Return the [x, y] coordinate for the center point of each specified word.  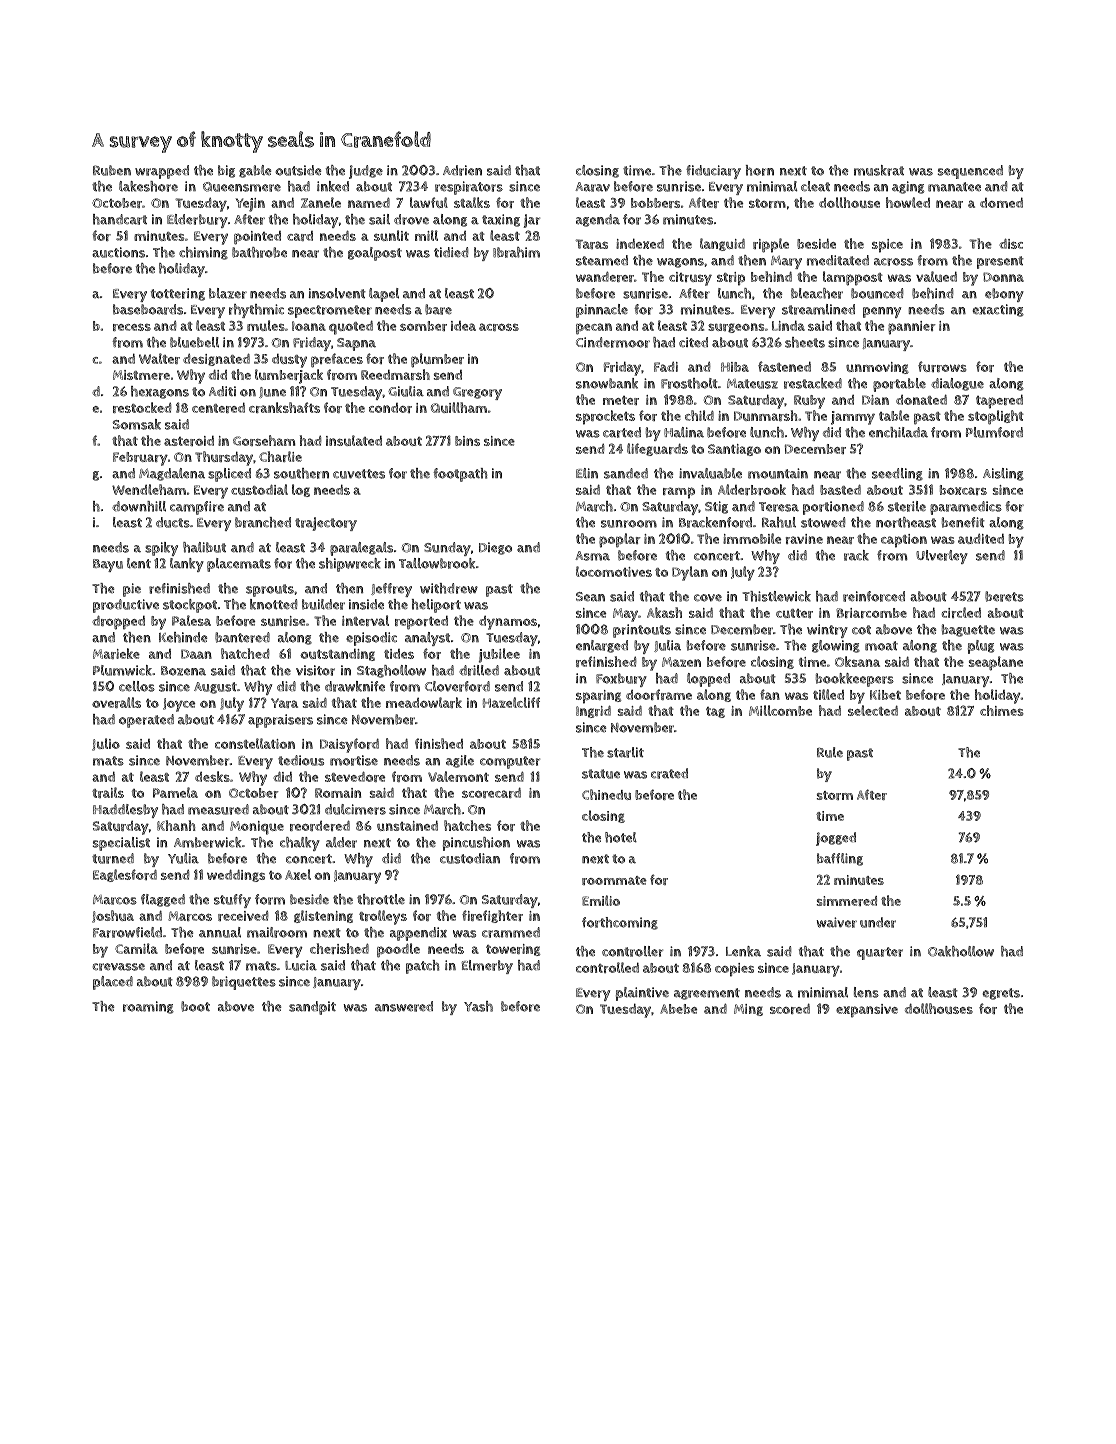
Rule [830, 752]
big [226, 171]
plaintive [642, 994]
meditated [838, 260]
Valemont [458, 776]
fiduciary [713, 172]
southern [301, 473]
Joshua [113, 916]
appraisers [280, 721]
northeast [906, 522]
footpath [460, 475]
